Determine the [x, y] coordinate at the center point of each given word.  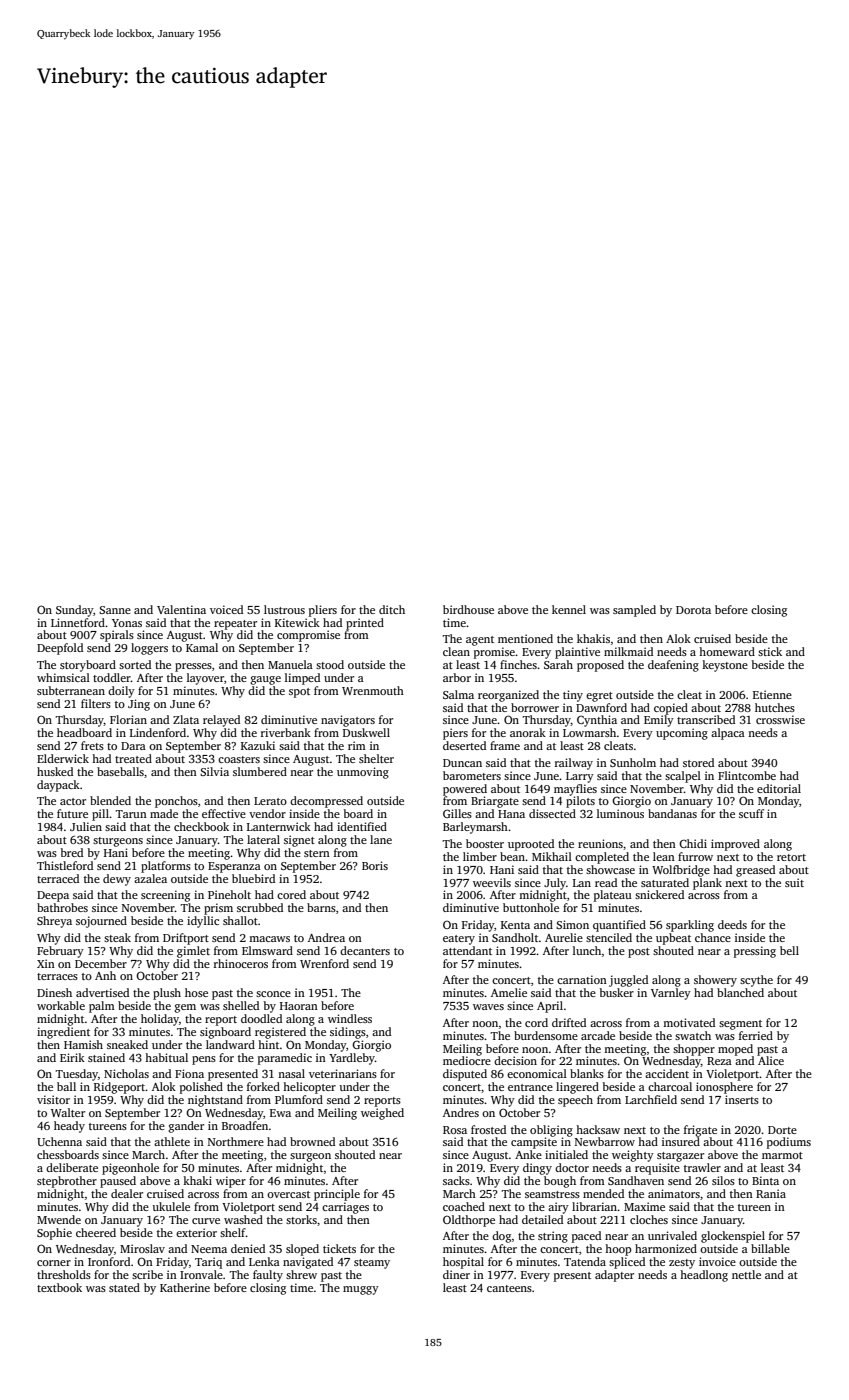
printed [365, 624]
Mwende [59, 1219]
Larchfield [651, 1099]
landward [230, 1044]
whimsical [63, 677]
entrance [530, 1087]
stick [770, 651]
